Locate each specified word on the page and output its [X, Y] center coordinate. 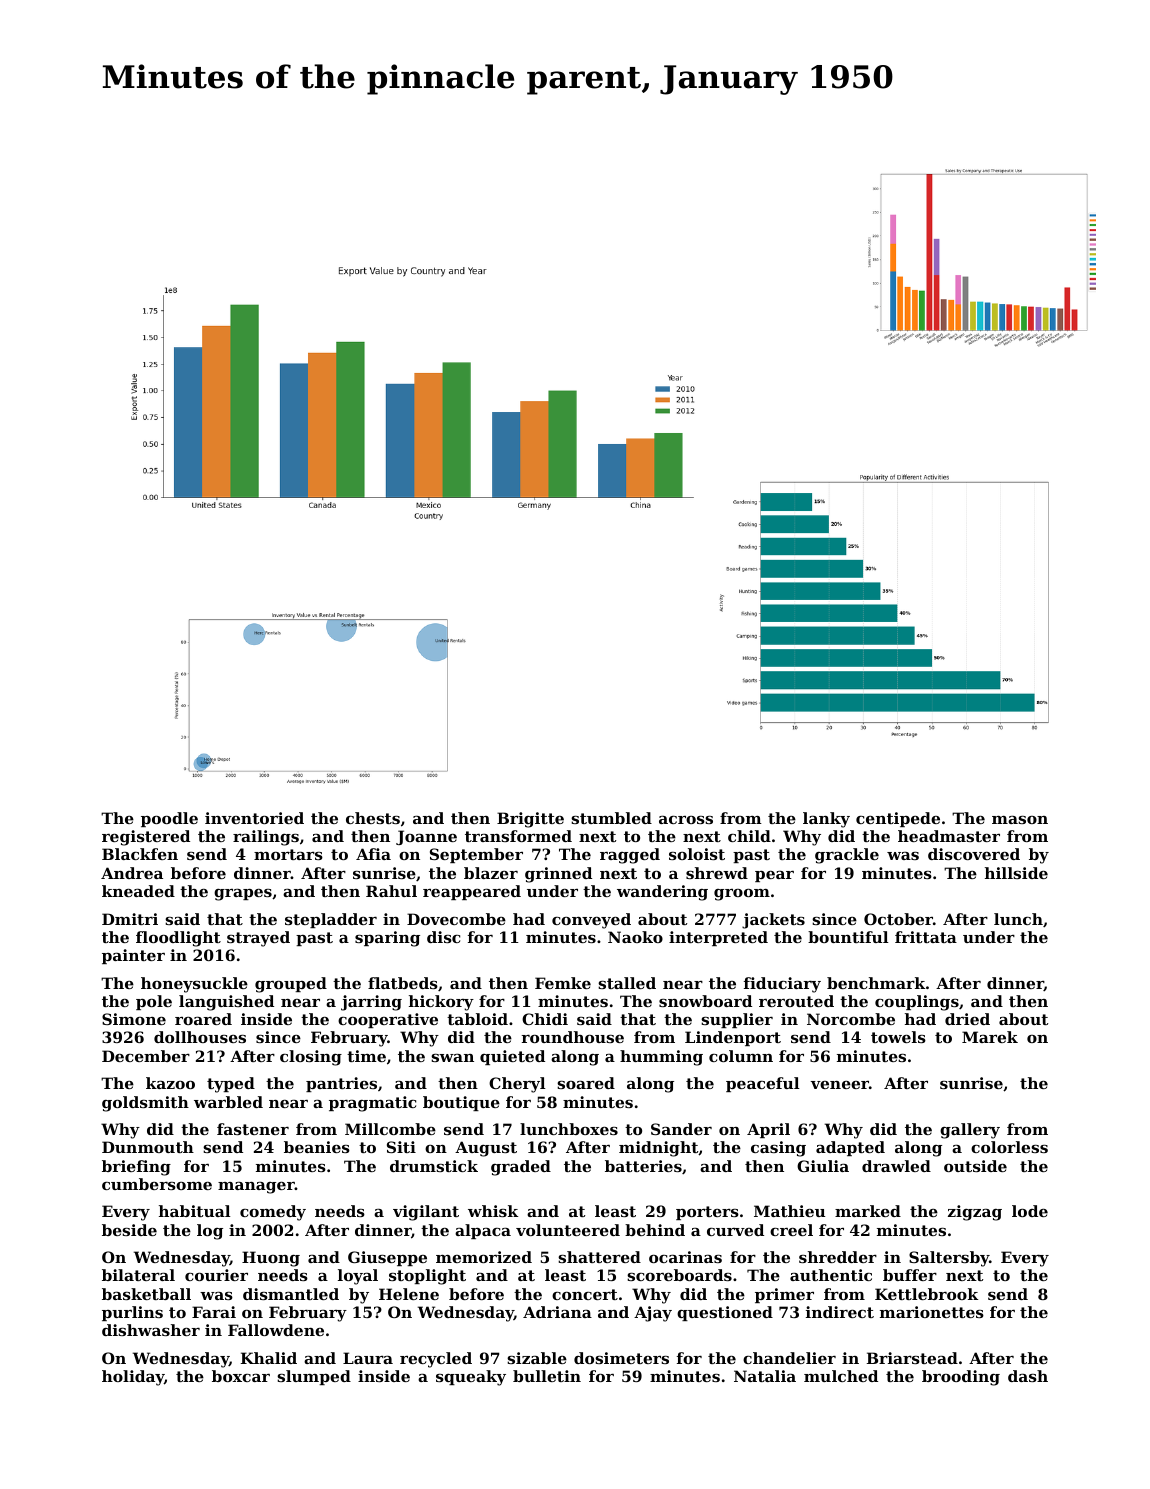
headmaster [949, 836]
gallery [970, 1131]
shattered [599, 1257]
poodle [169, 819]
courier [216, 1275]
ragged [630, 856]
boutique [461, 1103]
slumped [314, 1377]
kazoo [170, 1083]
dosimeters [621, 1358]
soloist [697, 854]
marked [868, 1211]
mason [1020, 820]
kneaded [138, 891]
